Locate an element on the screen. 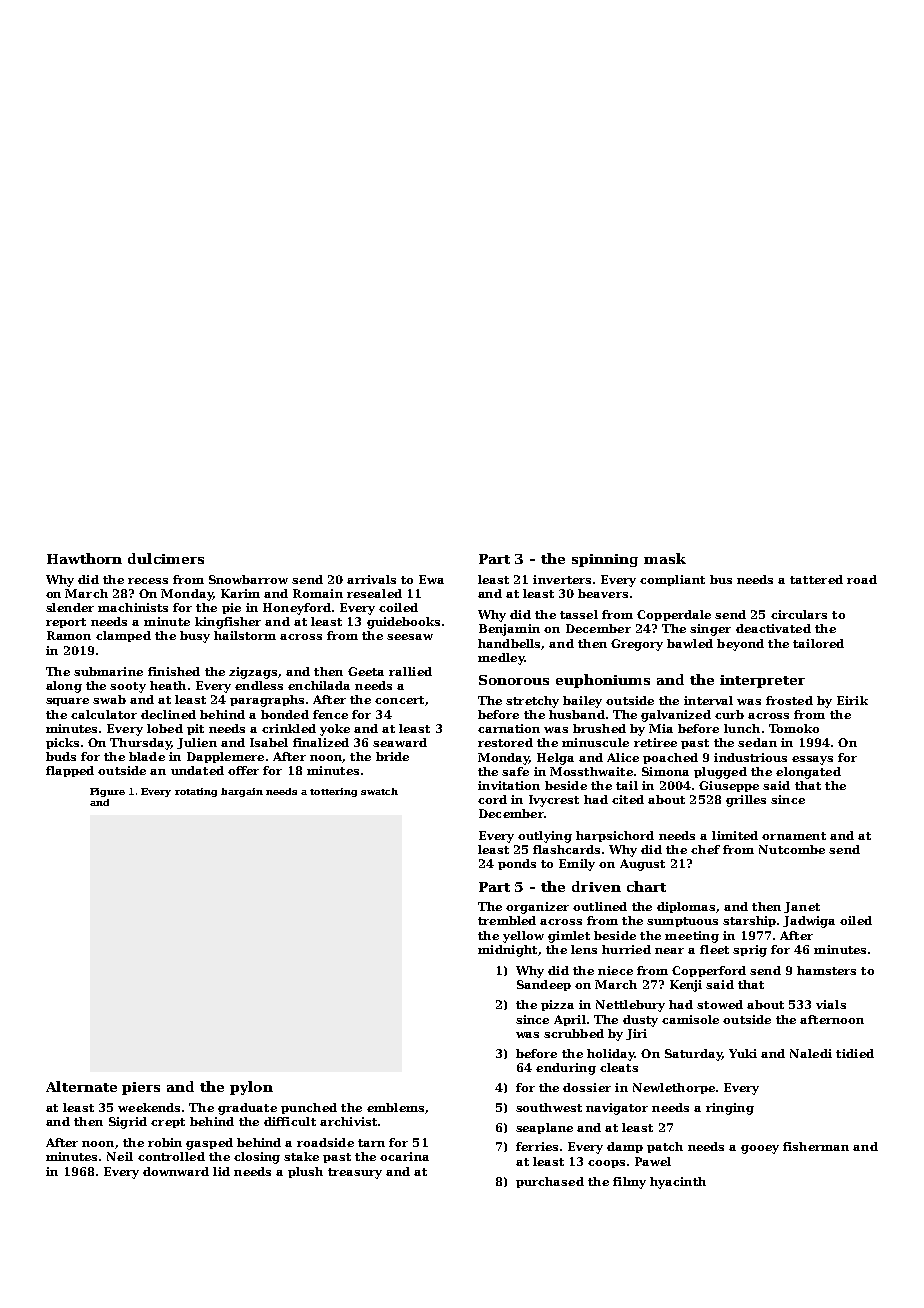 Image resolution: width=924 pixels, height=1308 pixels. dulcimers is located at coordinates (166, 558).
